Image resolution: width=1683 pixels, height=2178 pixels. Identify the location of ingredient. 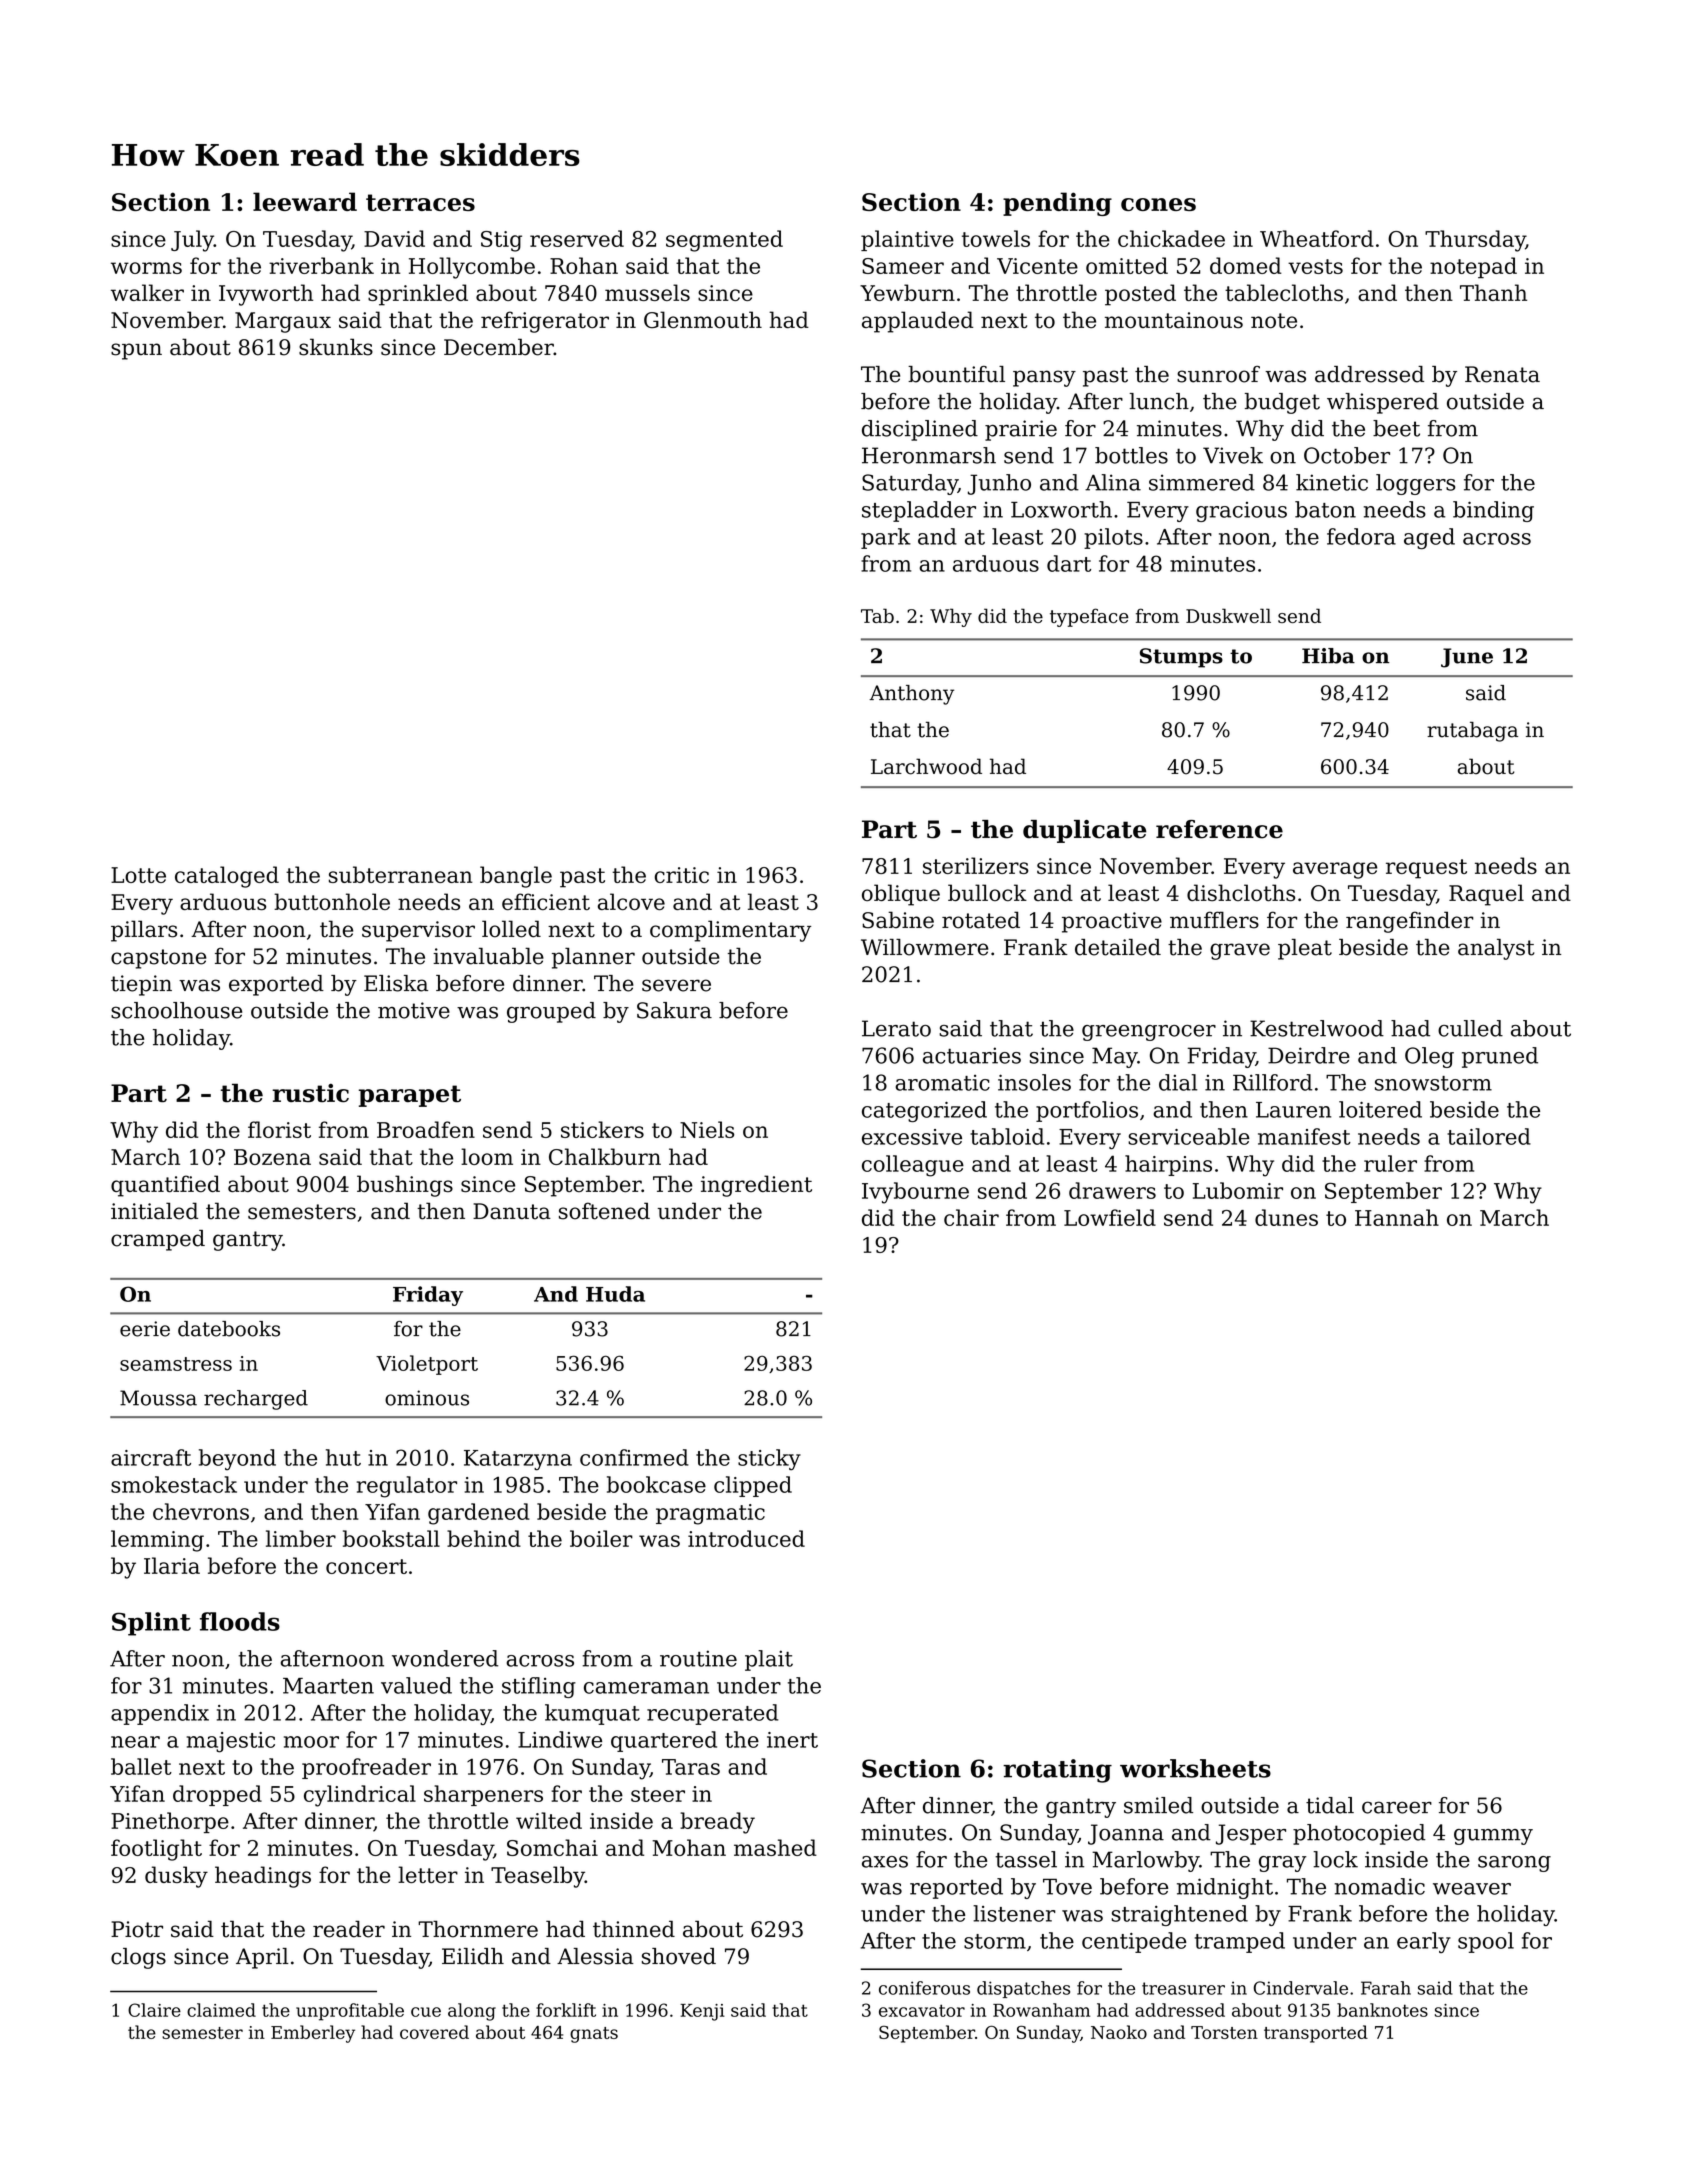
(756, 1186).
